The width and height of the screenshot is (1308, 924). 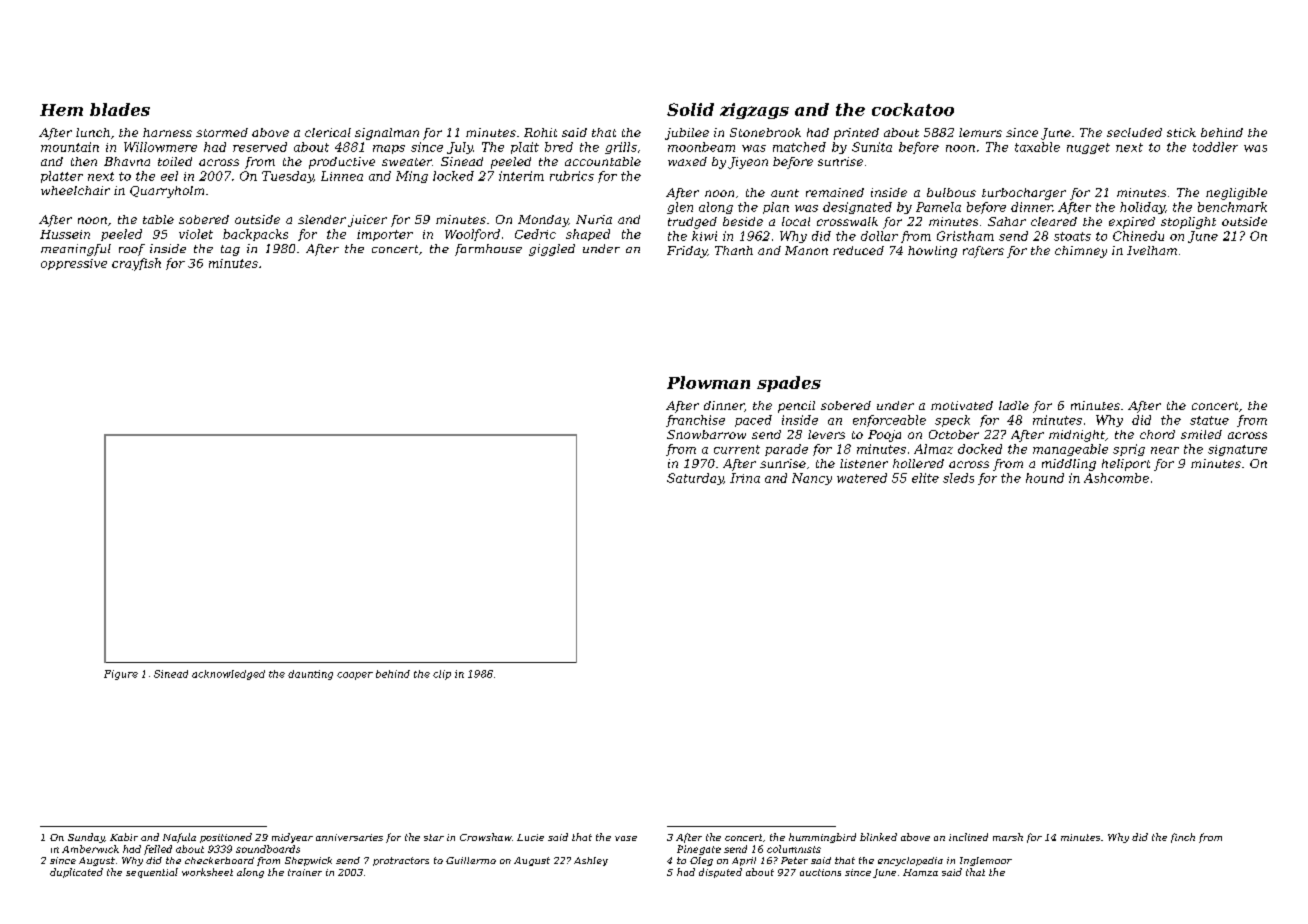 What do you see at coordinates (754, 111) in the screenshot?
I see `zigzags` at bounding box center [754, 111].
